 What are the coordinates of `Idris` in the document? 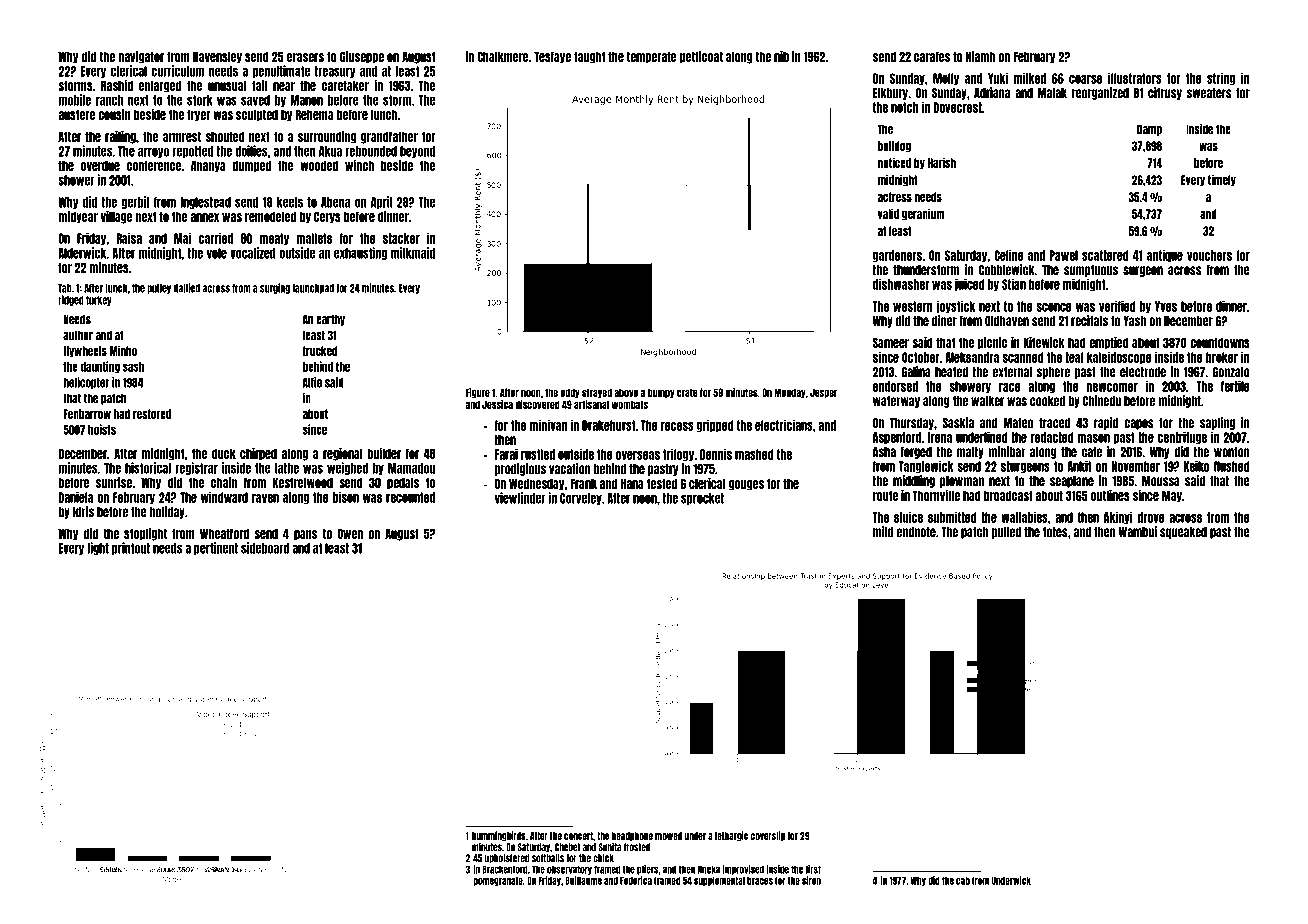 It's located at (83, 512).
